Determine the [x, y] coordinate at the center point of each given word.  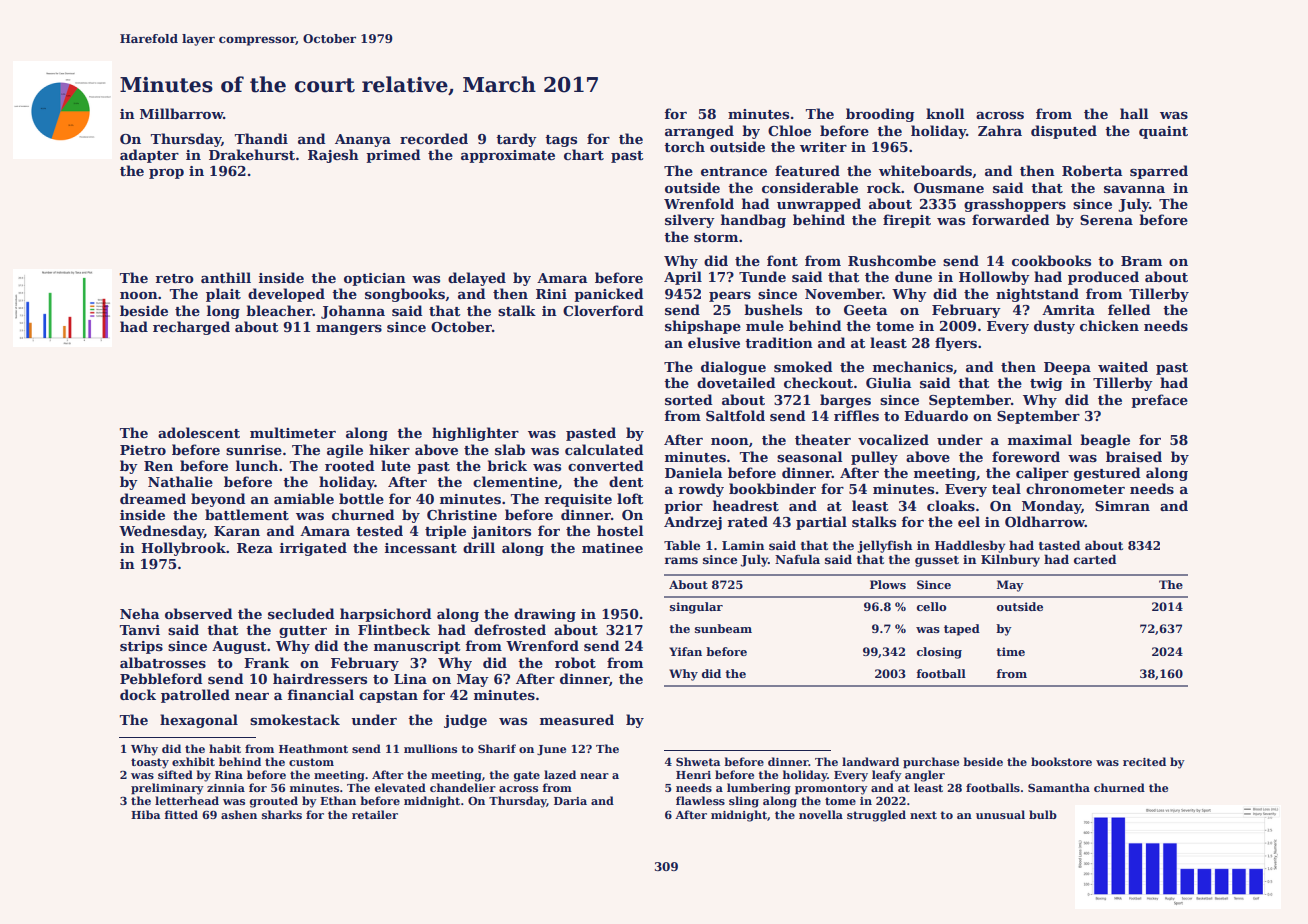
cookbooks [1051, 260]
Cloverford [603, 310]
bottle [361, 498]
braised [1134, 456]
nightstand [1037, 295]
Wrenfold [699, 203]
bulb [1043, 814]
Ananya [363, 140]
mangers [349, 330]
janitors [501, 532]
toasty [150, 763]
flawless [700, 800]
